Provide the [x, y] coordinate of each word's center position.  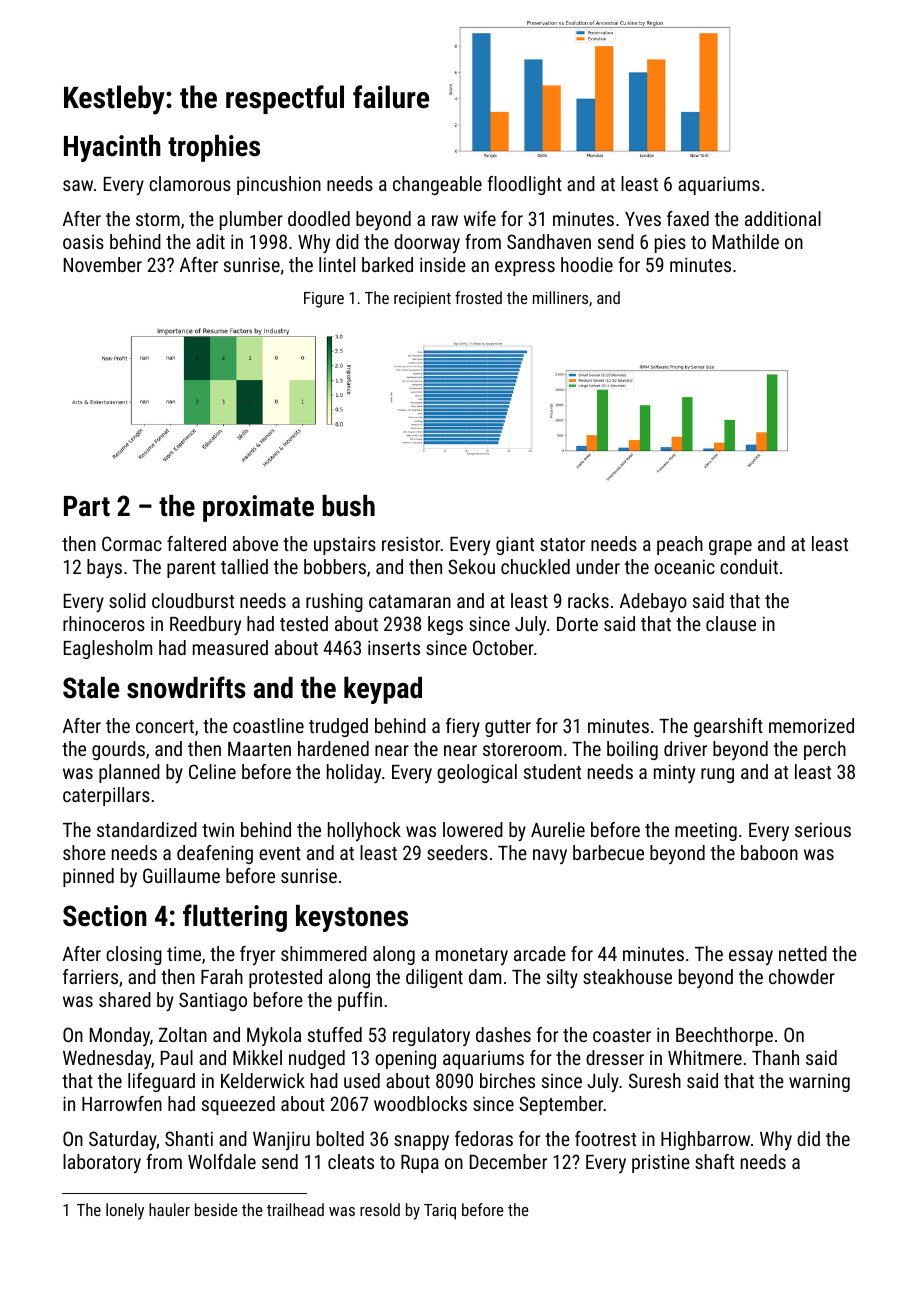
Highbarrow [705, 1140]
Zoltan [183, 1034]
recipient [422, 300]
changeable [437, 185]
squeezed [238, 1105]
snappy [421, 1142]
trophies [214, 148]
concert [165, 726]
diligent [434, 978]
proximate [258, 508]
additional [783, 218]
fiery [463, 727]
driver [685, 748]
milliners [560, 297]
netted [803, 953]
